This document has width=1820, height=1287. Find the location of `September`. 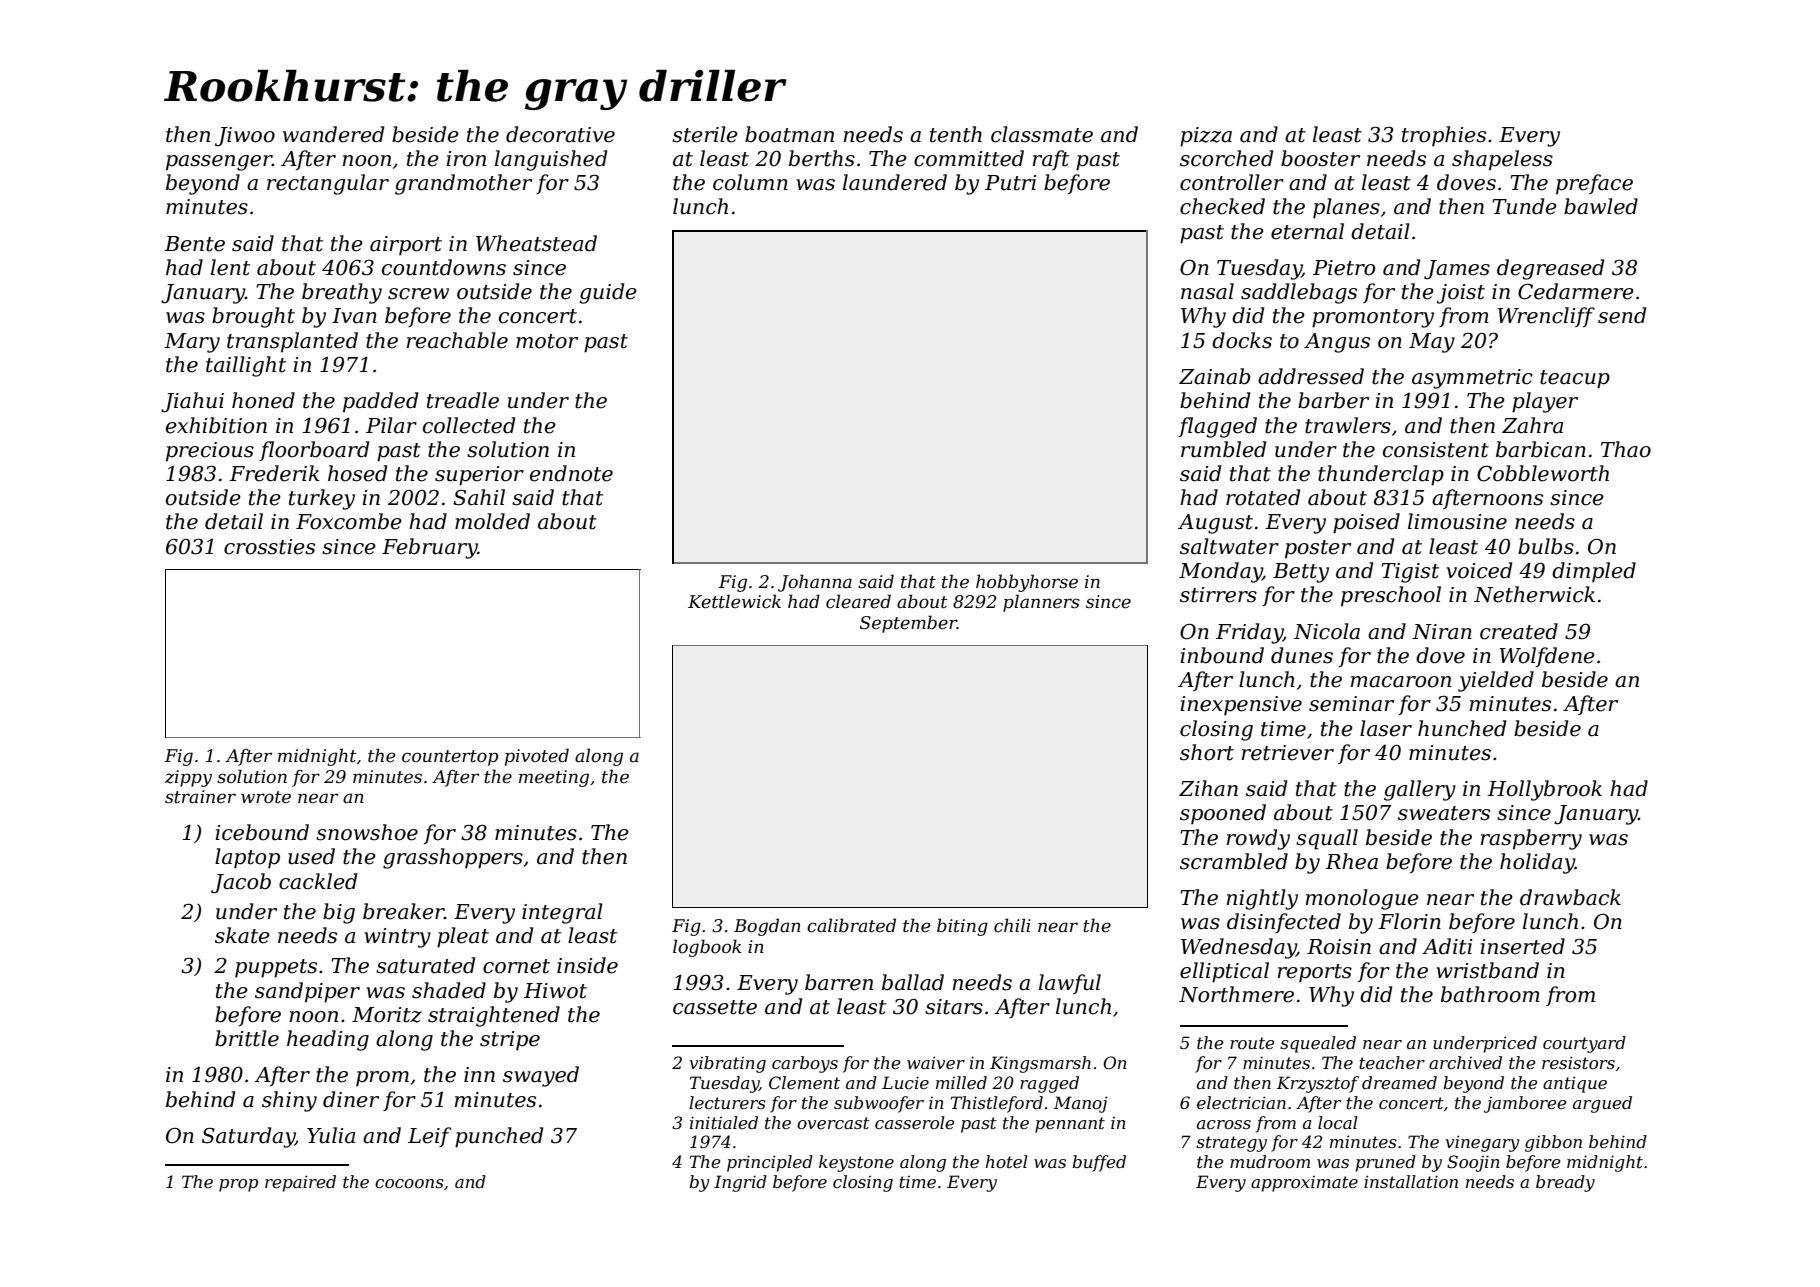

September is located at coordinates (908, 624).
